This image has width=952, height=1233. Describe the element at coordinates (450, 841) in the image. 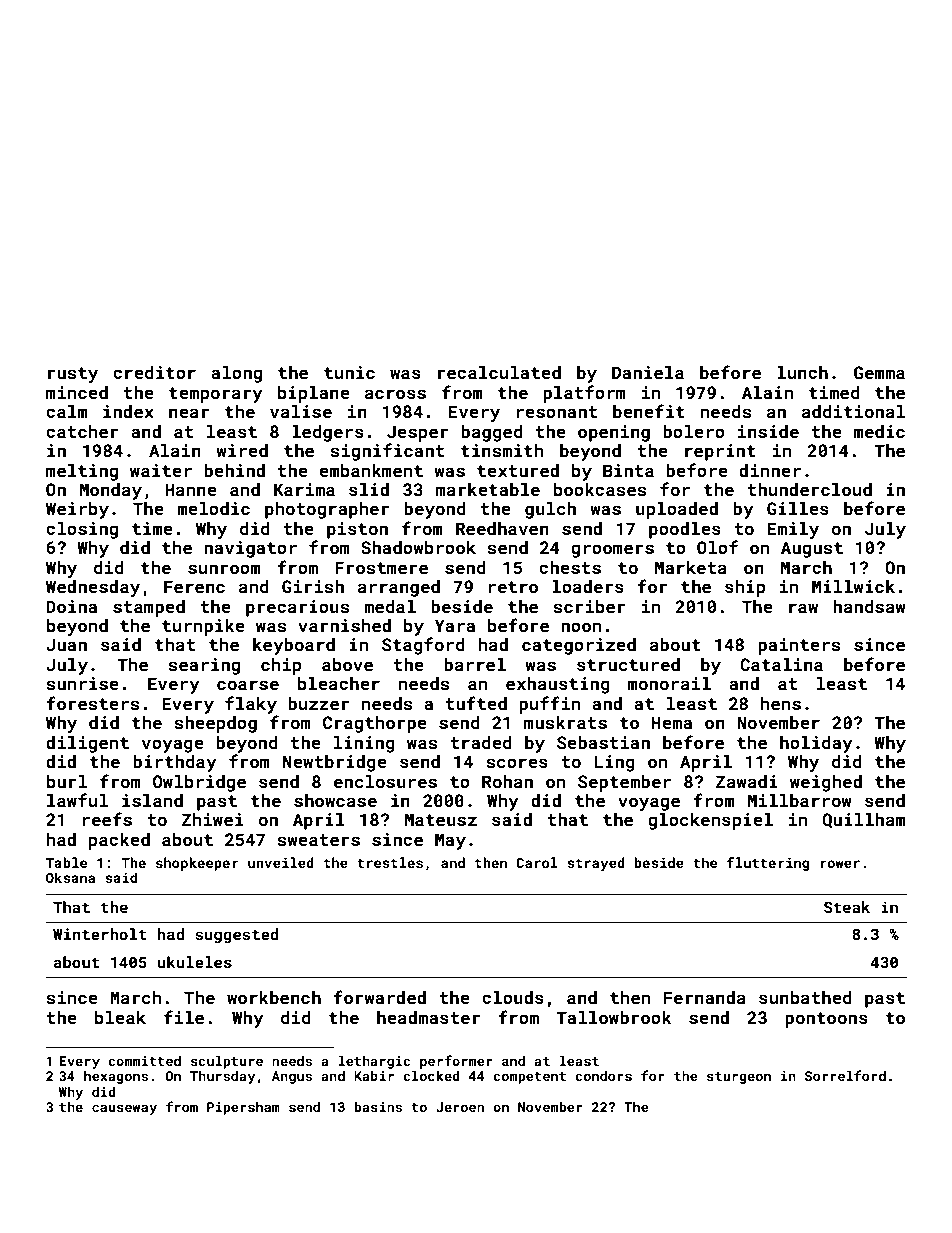

I see `May` at that location.
